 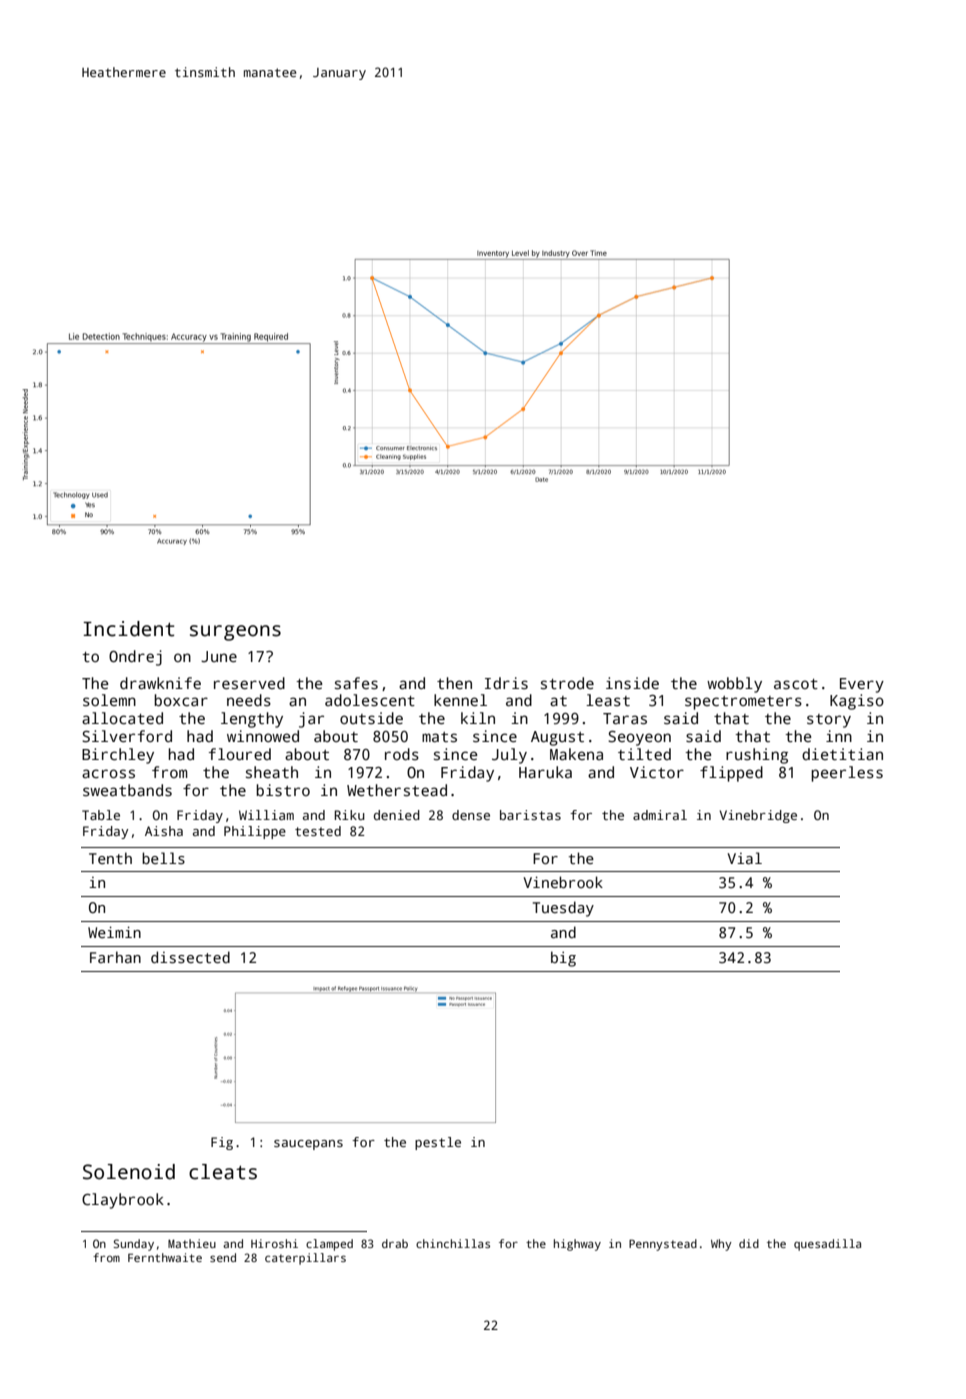 I want to click on Weimin, so click(x=114, y=932).
